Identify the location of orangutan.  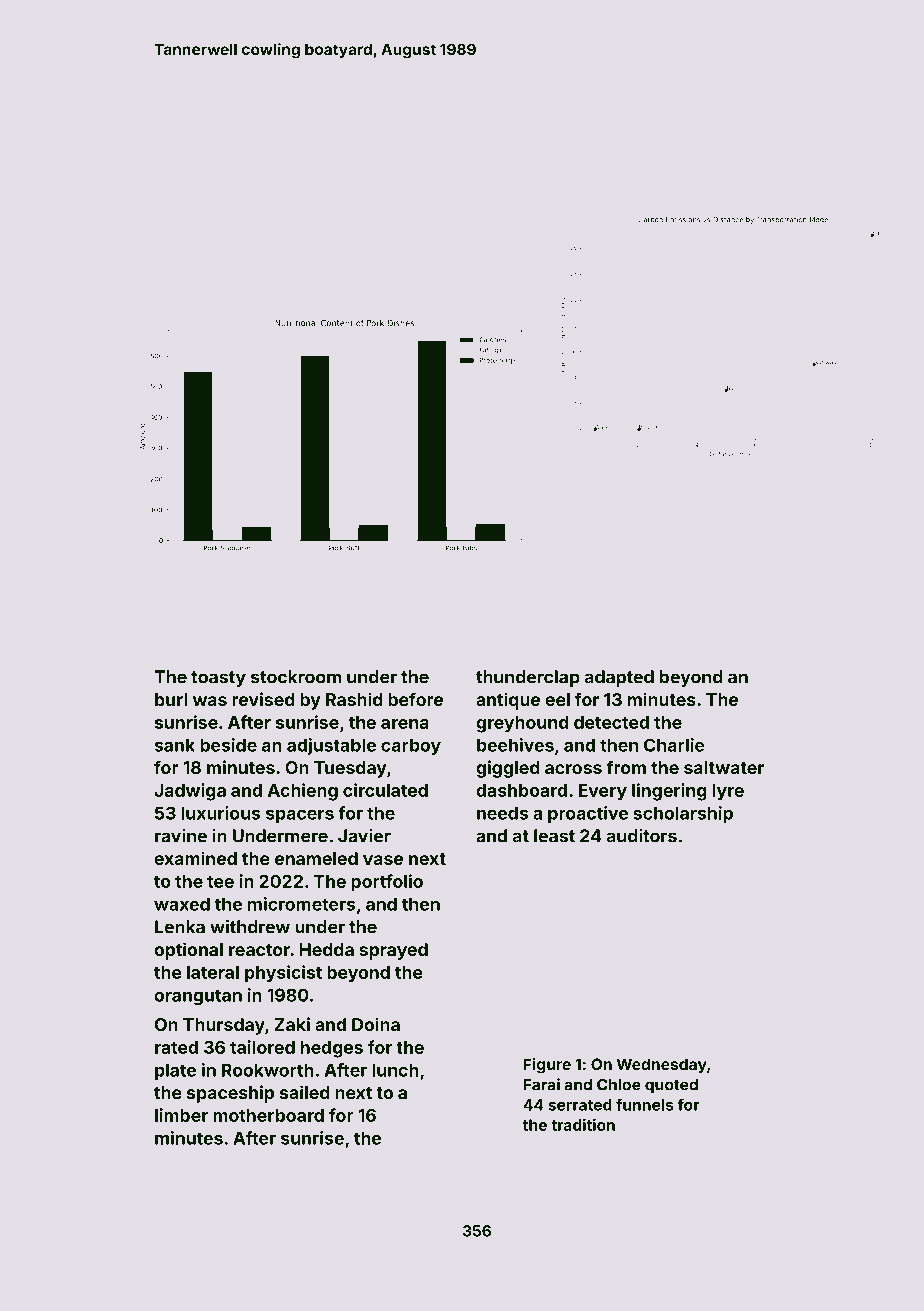
(198, 997).
